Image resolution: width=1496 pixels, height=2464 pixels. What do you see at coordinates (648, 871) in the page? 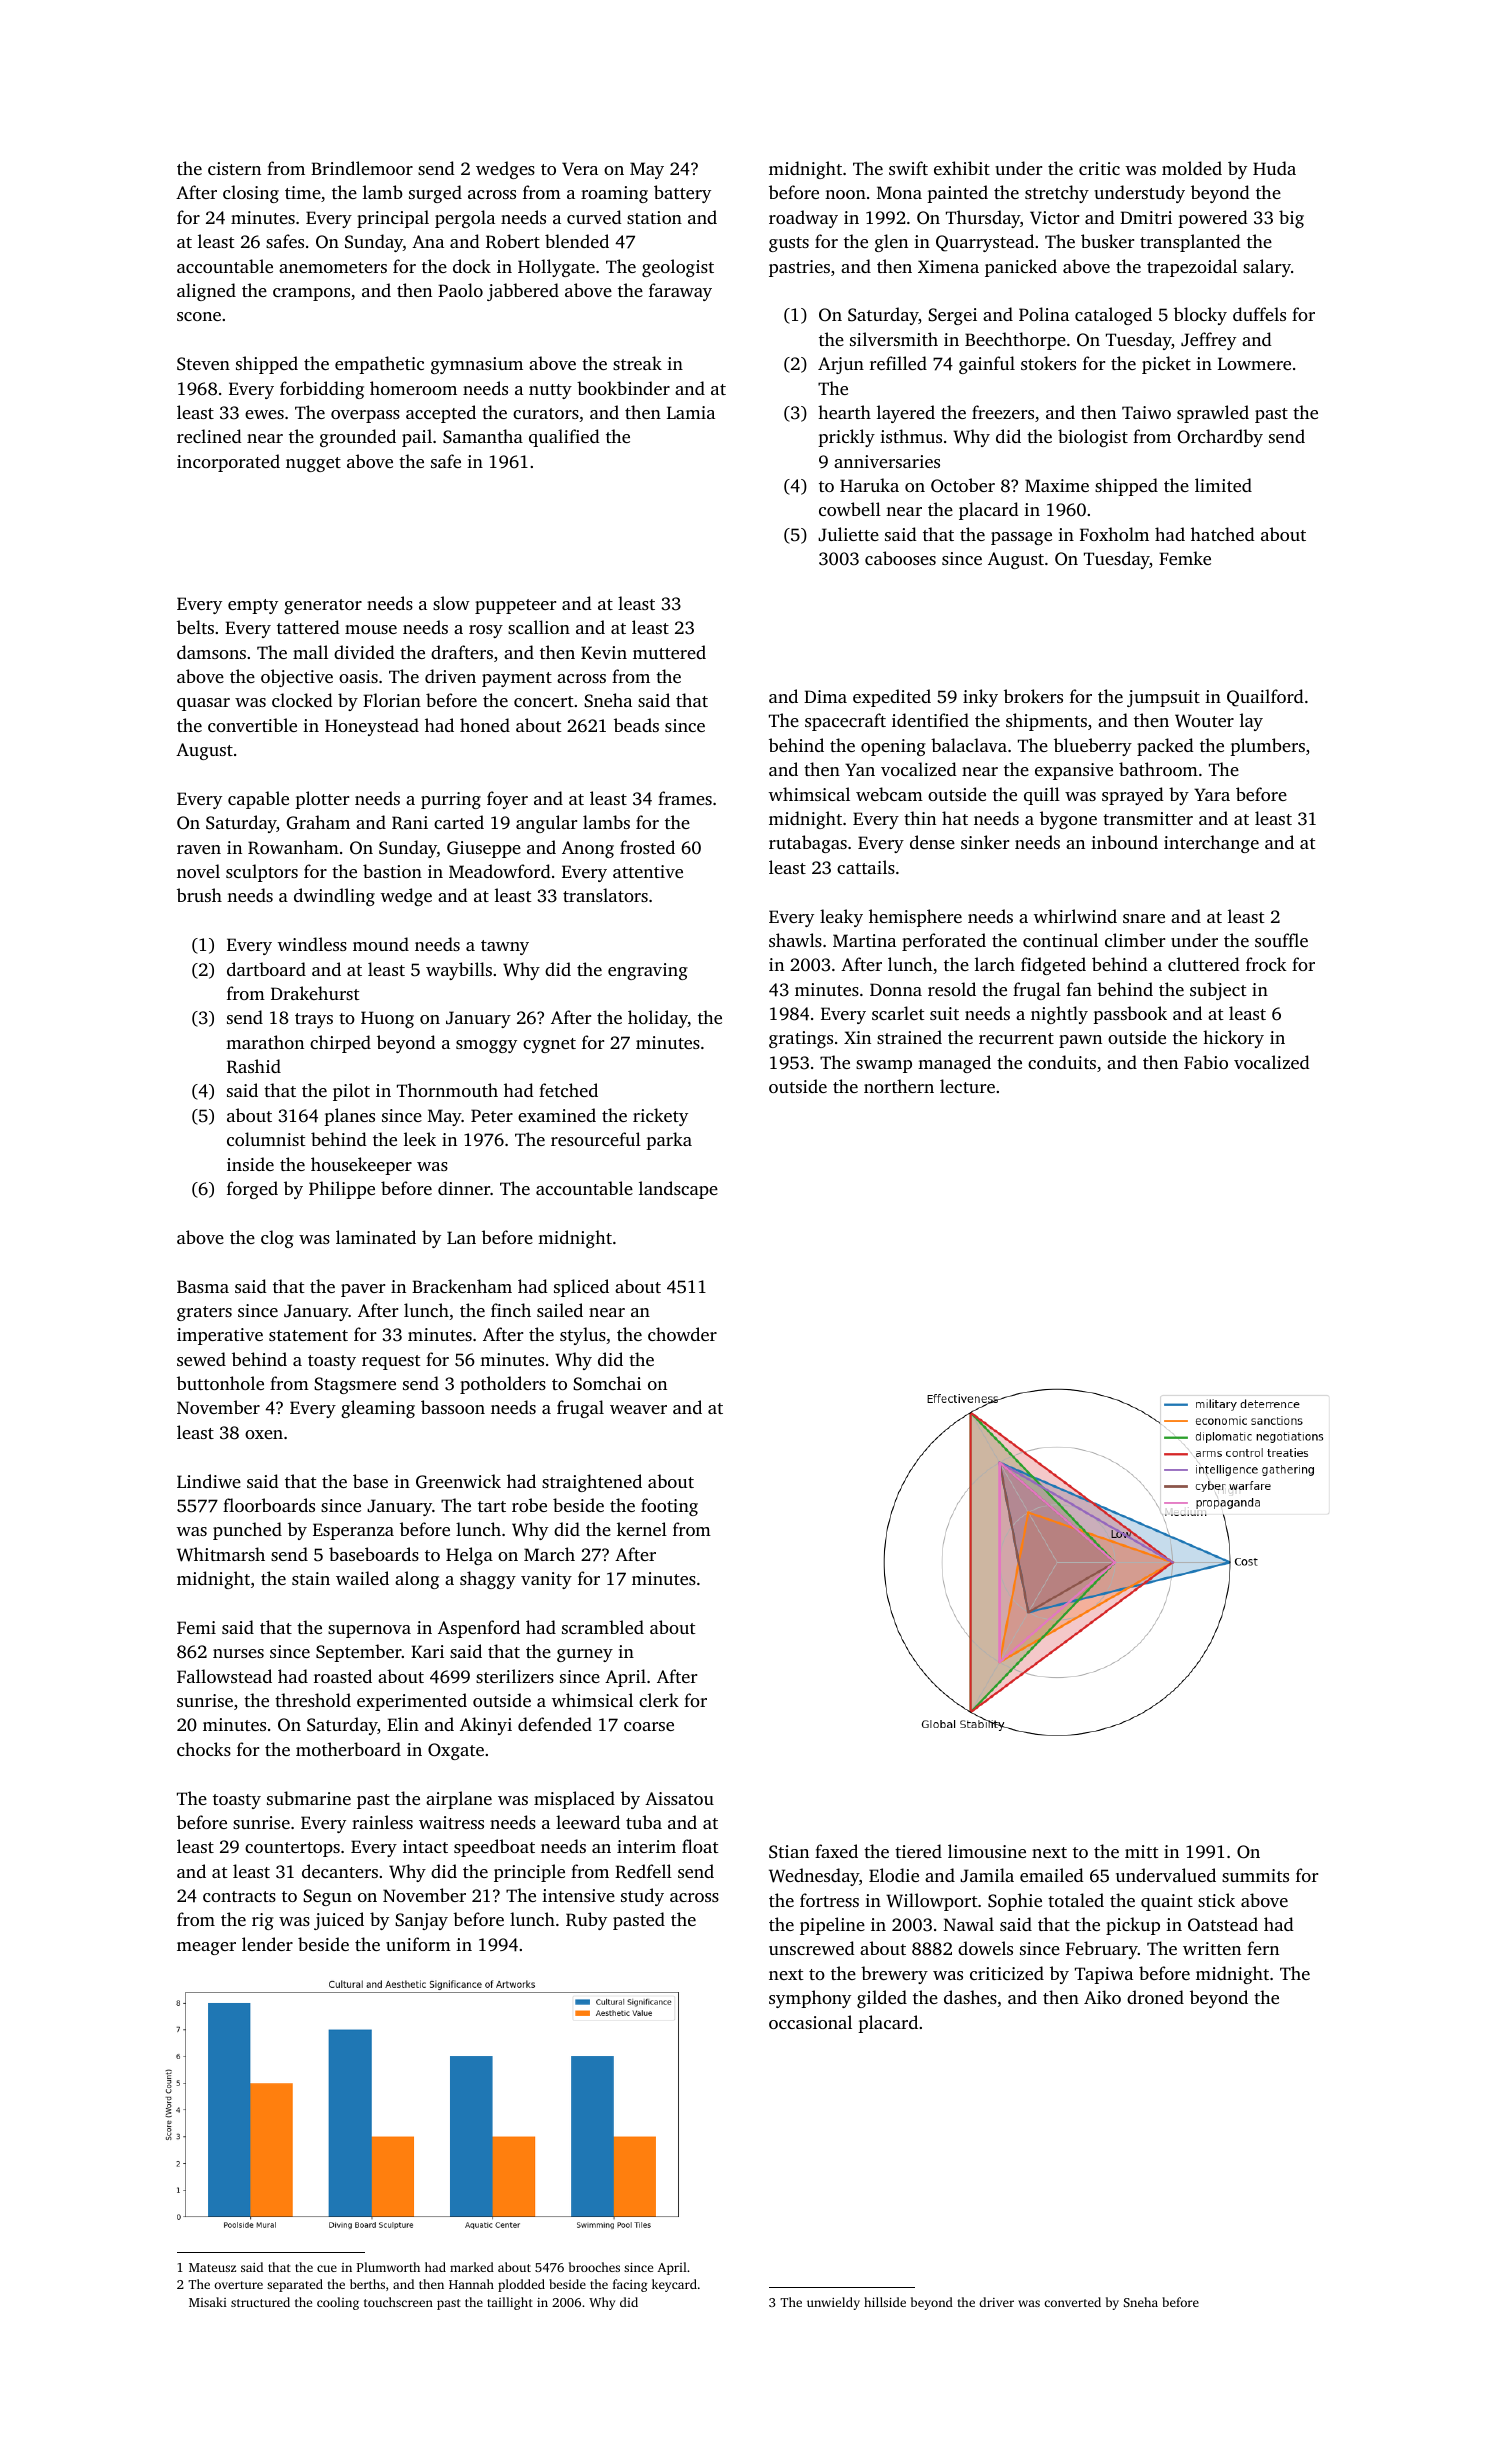
I see `attentive` at bounding box center [648, 871].
